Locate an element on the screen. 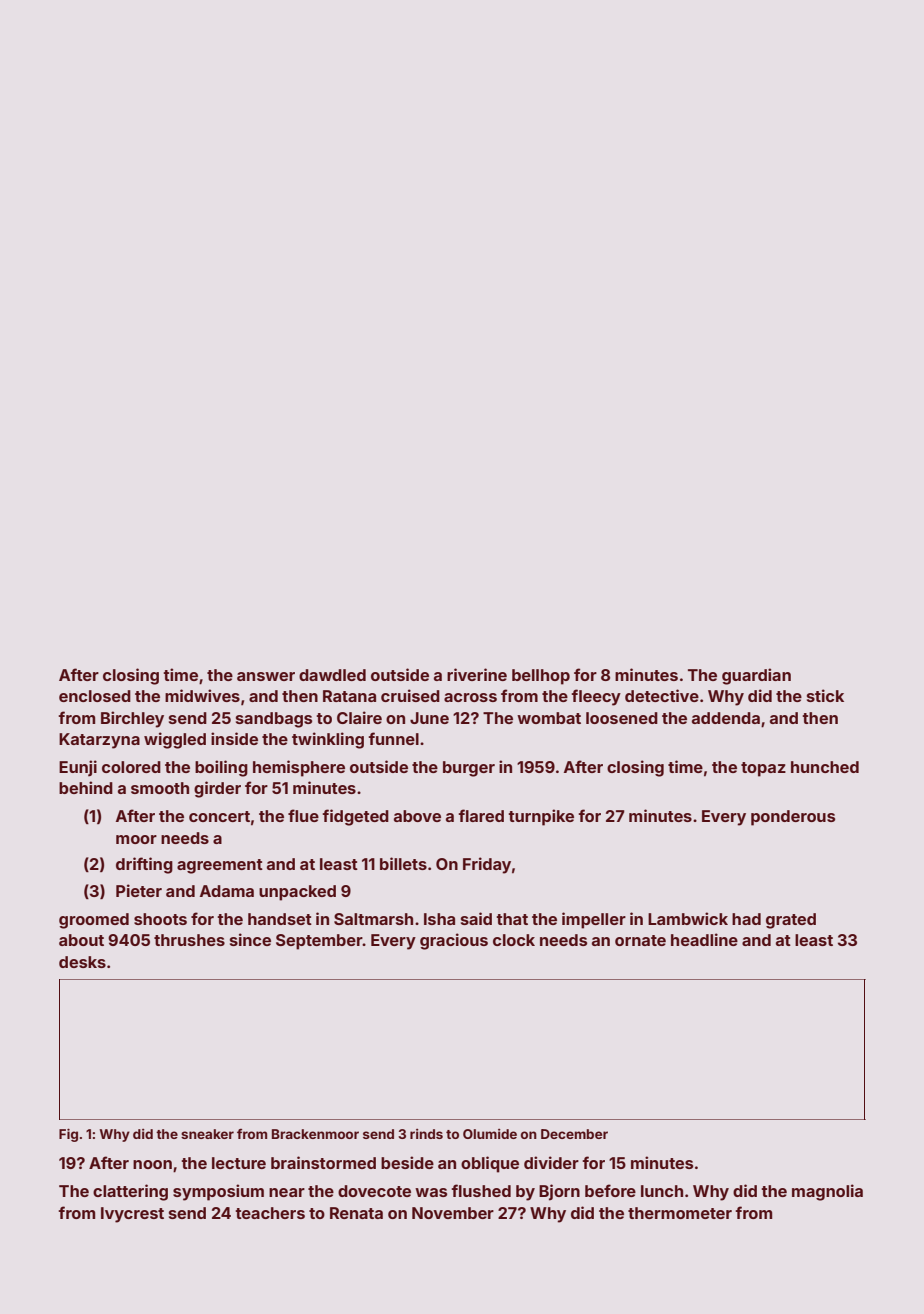 The image size is (924, 1314). December is located at coordinates (574, 1134).
